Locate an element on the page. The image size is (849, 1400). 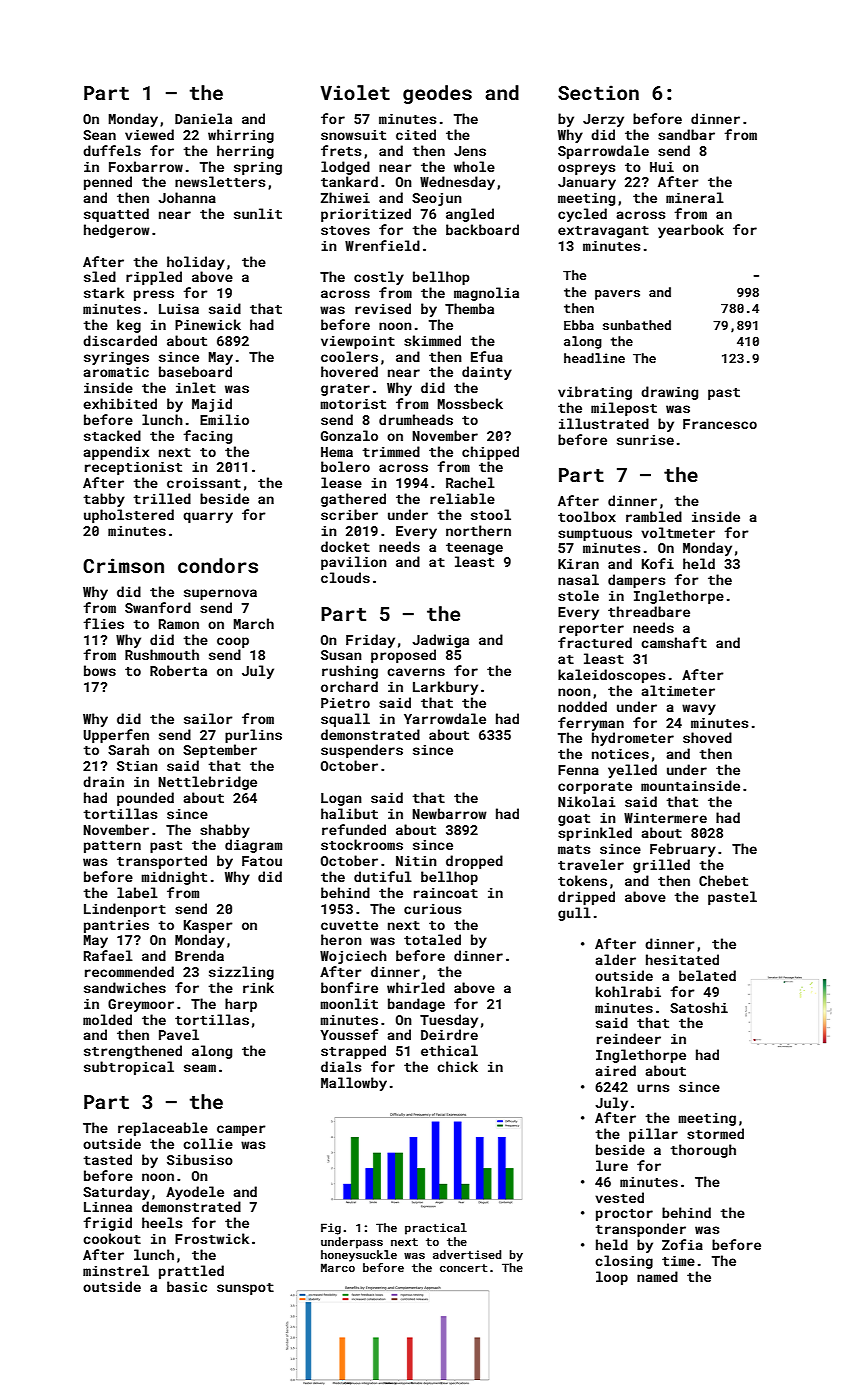
Ayodele is located at coordinates (195, 1193).
